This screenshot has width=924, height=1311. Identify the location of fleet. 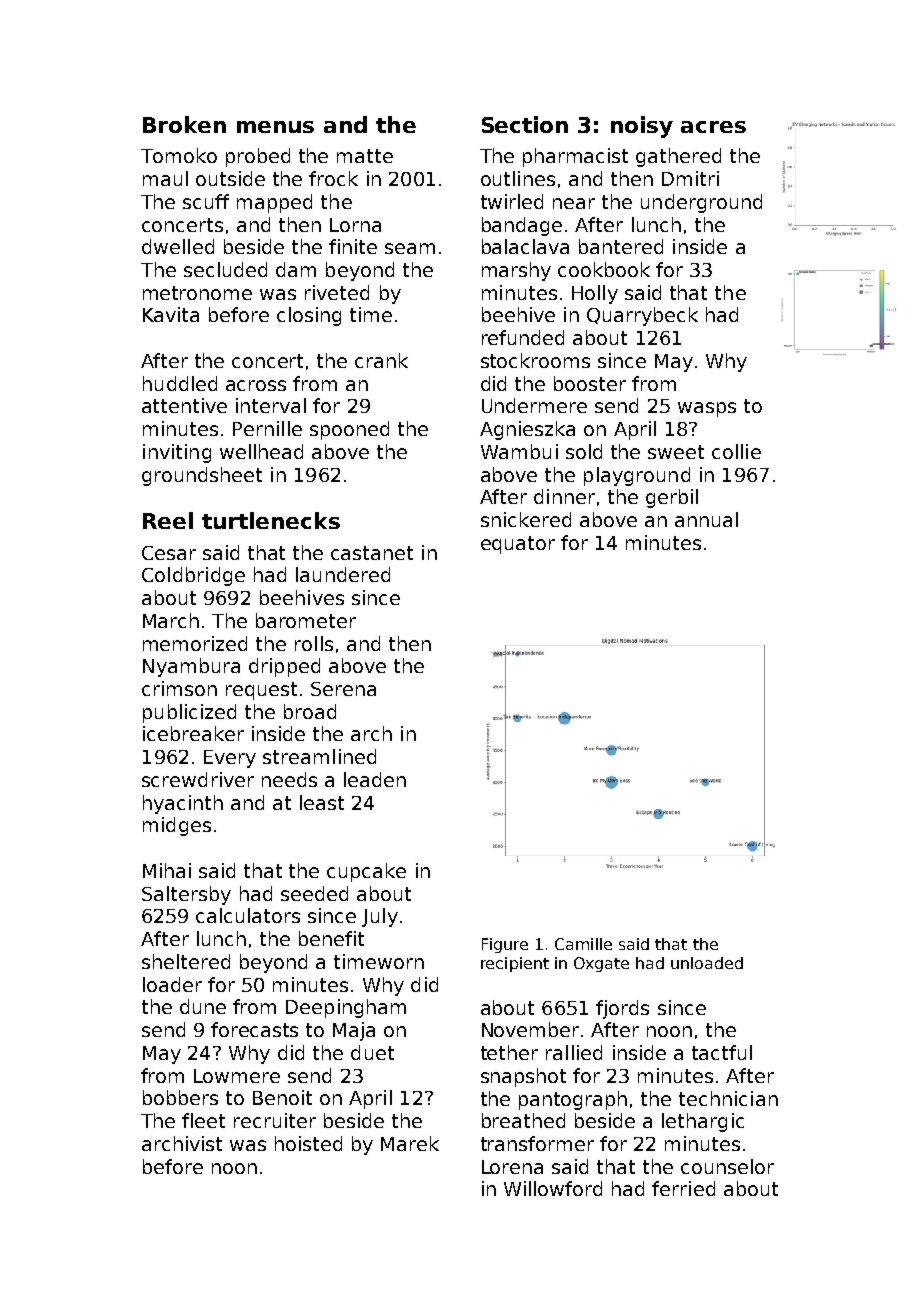
(203, 1120).
